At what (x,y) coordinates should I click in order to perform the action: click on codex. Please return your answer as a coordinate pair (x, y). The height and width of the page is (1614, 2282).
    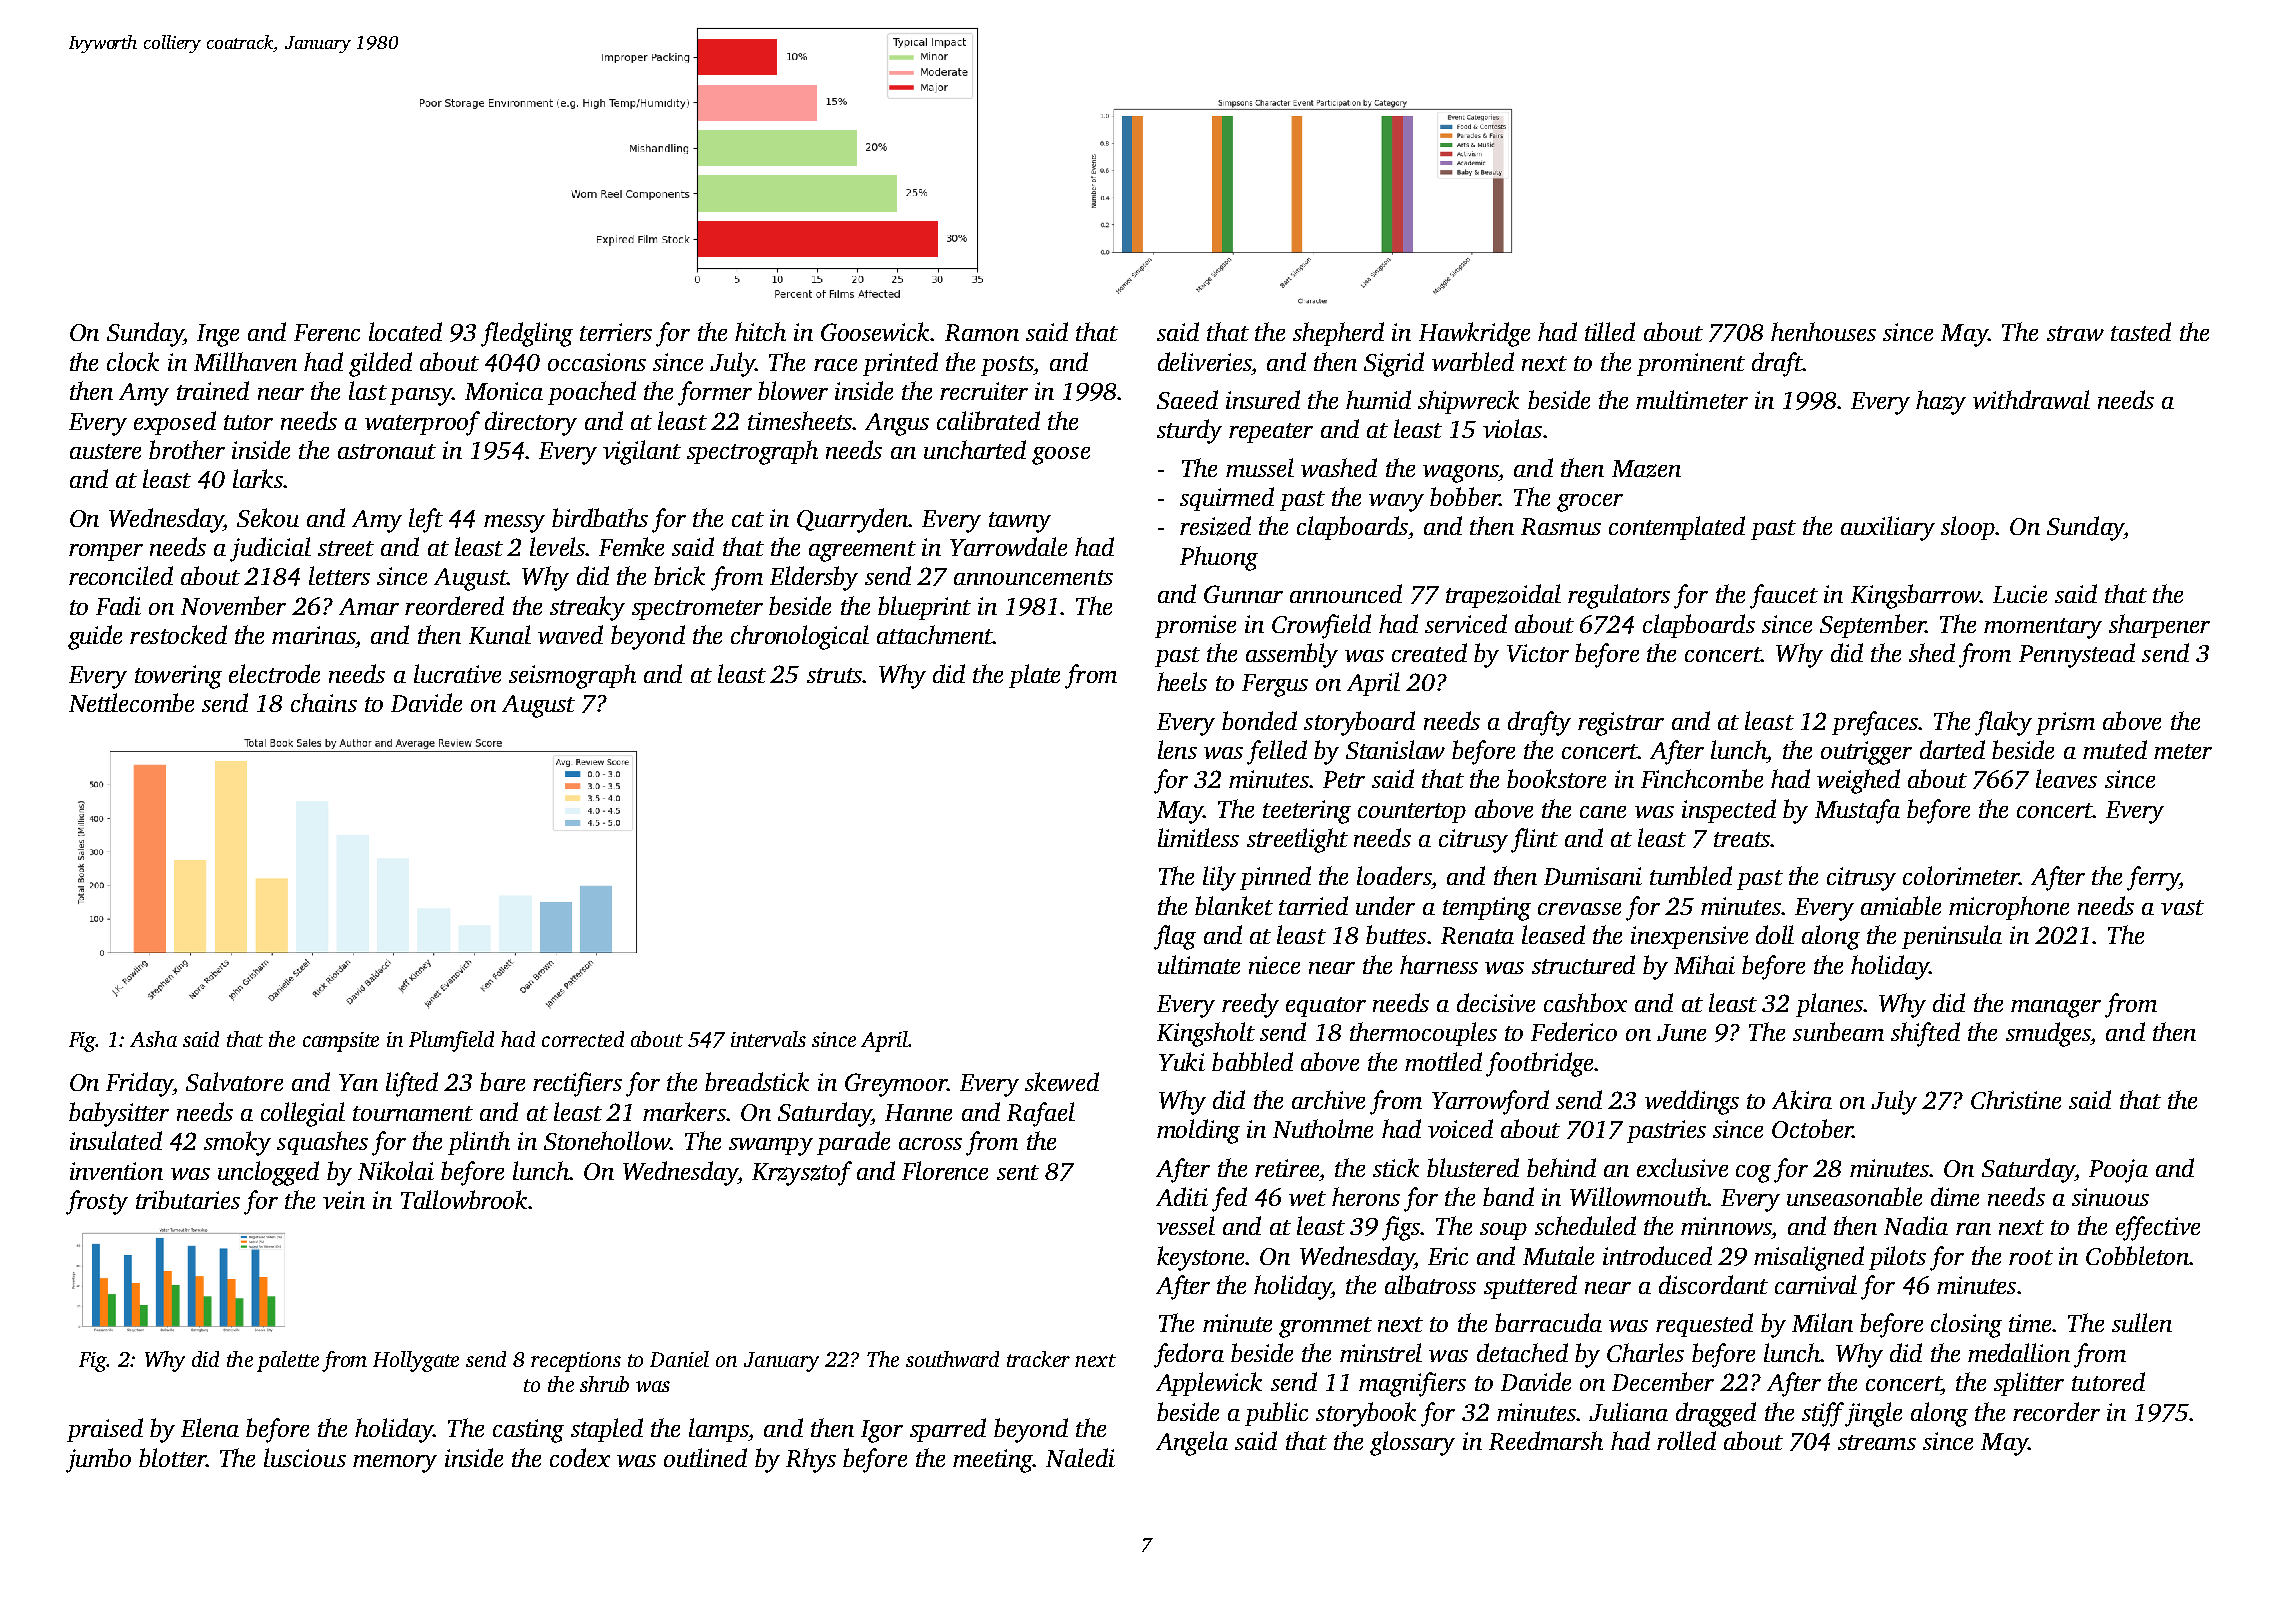
    Looking at the image, I should click on (580, 1457).
